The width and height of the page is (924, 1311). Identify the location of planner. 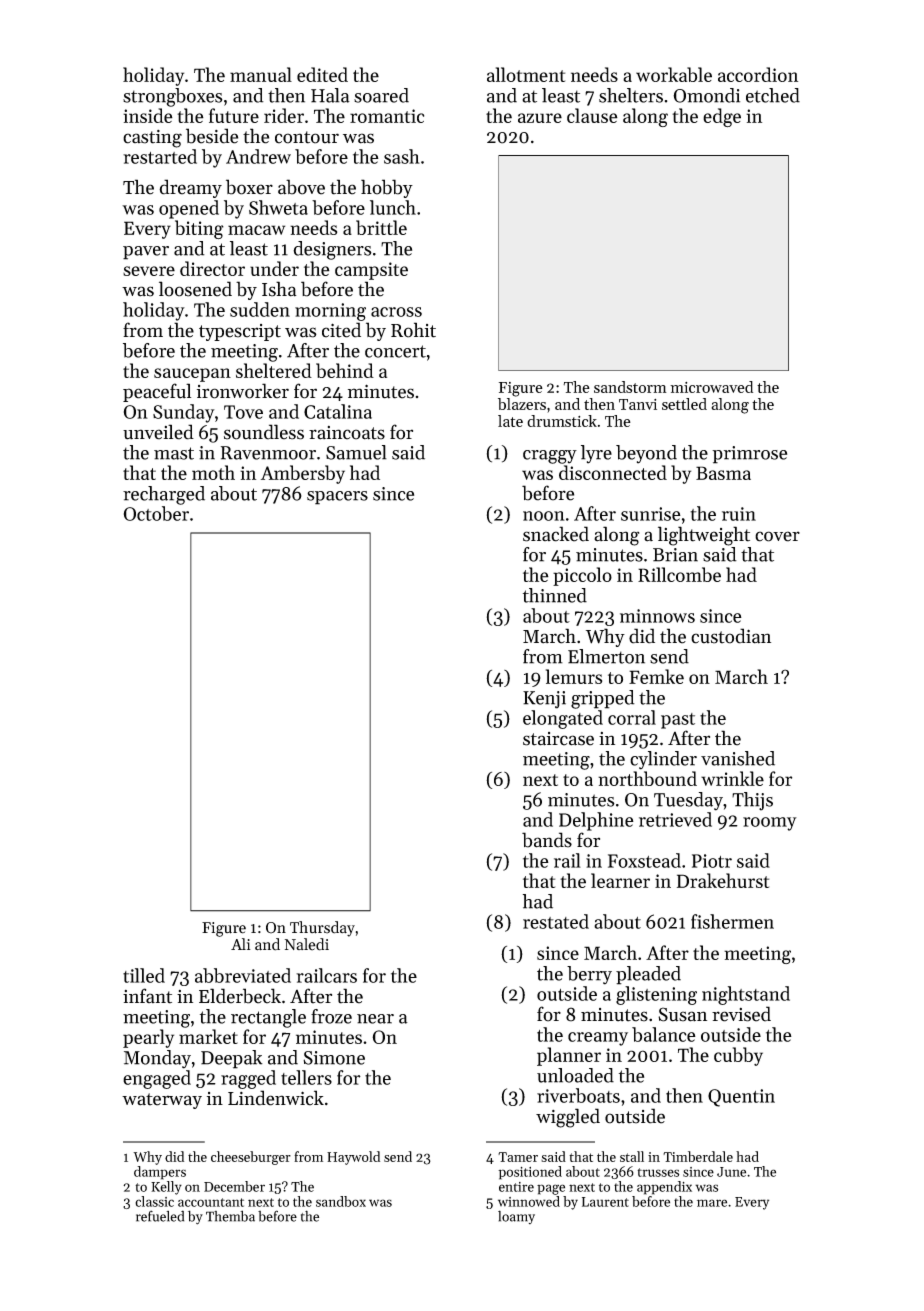
(569, 1056).
